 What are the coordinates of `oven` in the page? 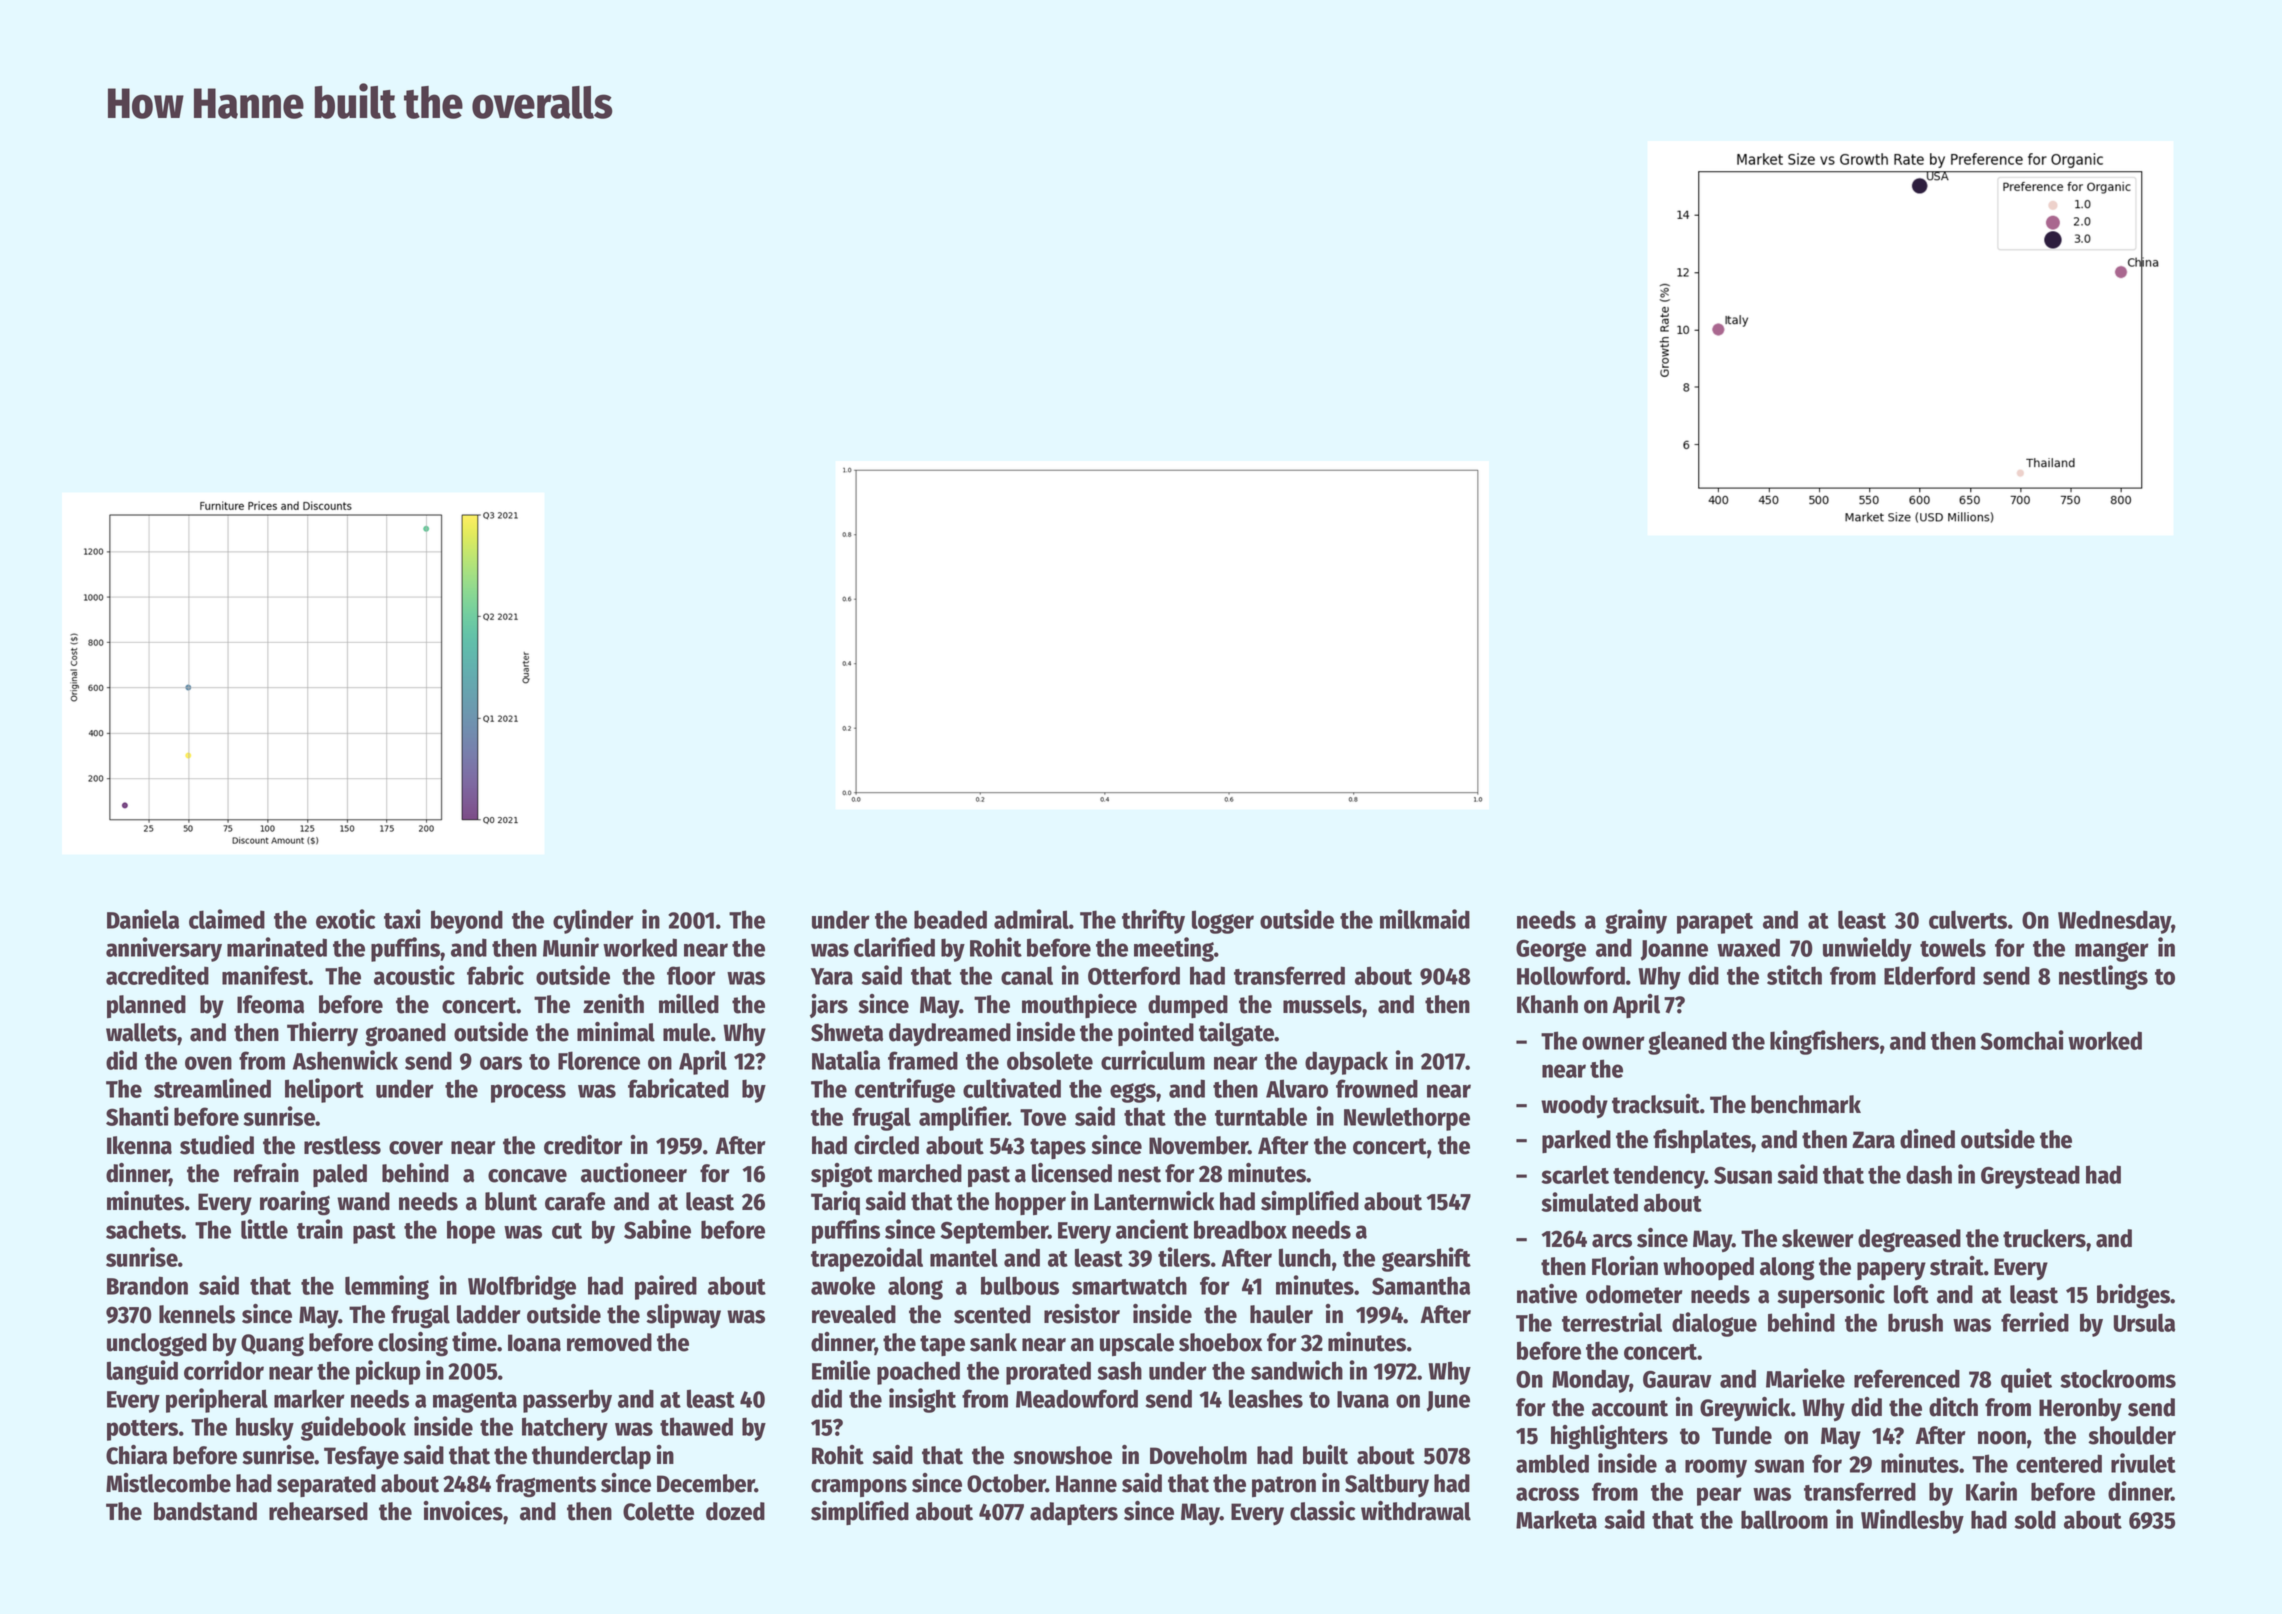 It's located at (208, 1063).
